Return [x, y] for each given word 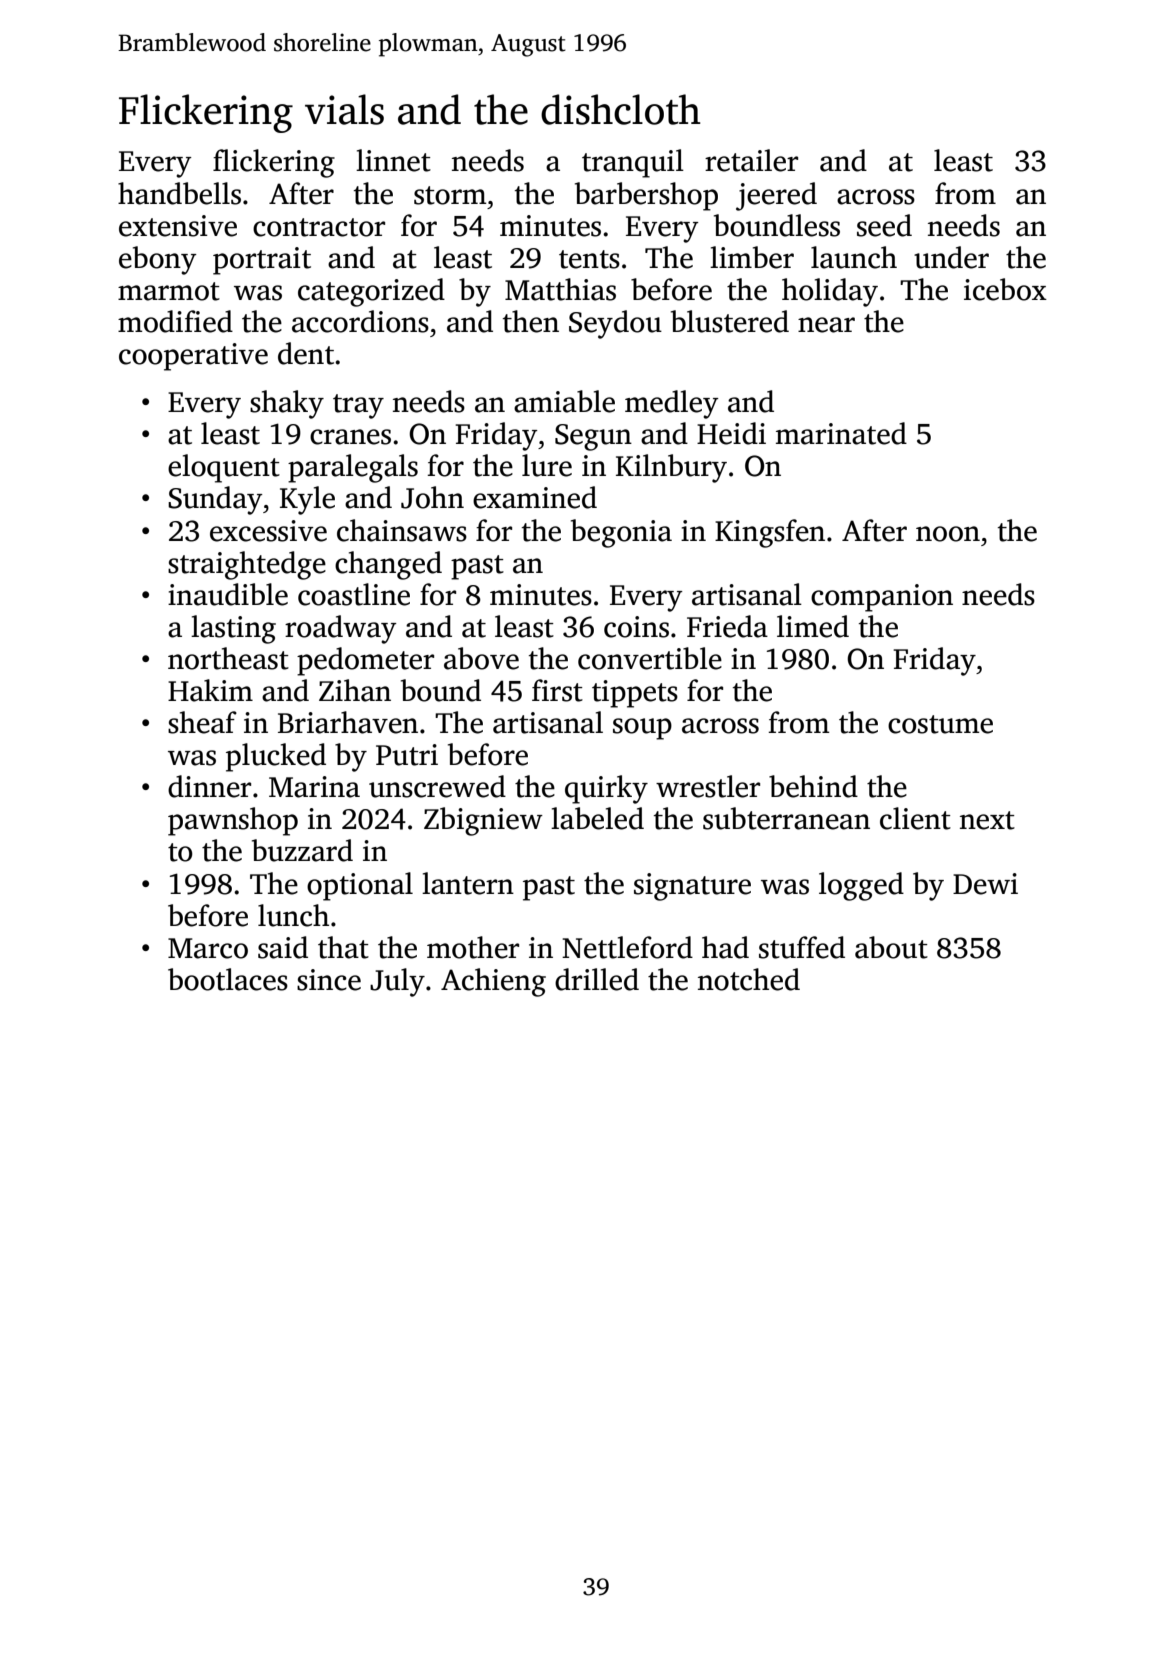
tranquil [633, 163]
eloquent [224, 468]
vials [344, 109]
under [951, 257]
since [329, 980]
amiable [564, 401]
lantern [468, 883]
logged [861, 886]
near [826, 325]
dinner [209, 786]
